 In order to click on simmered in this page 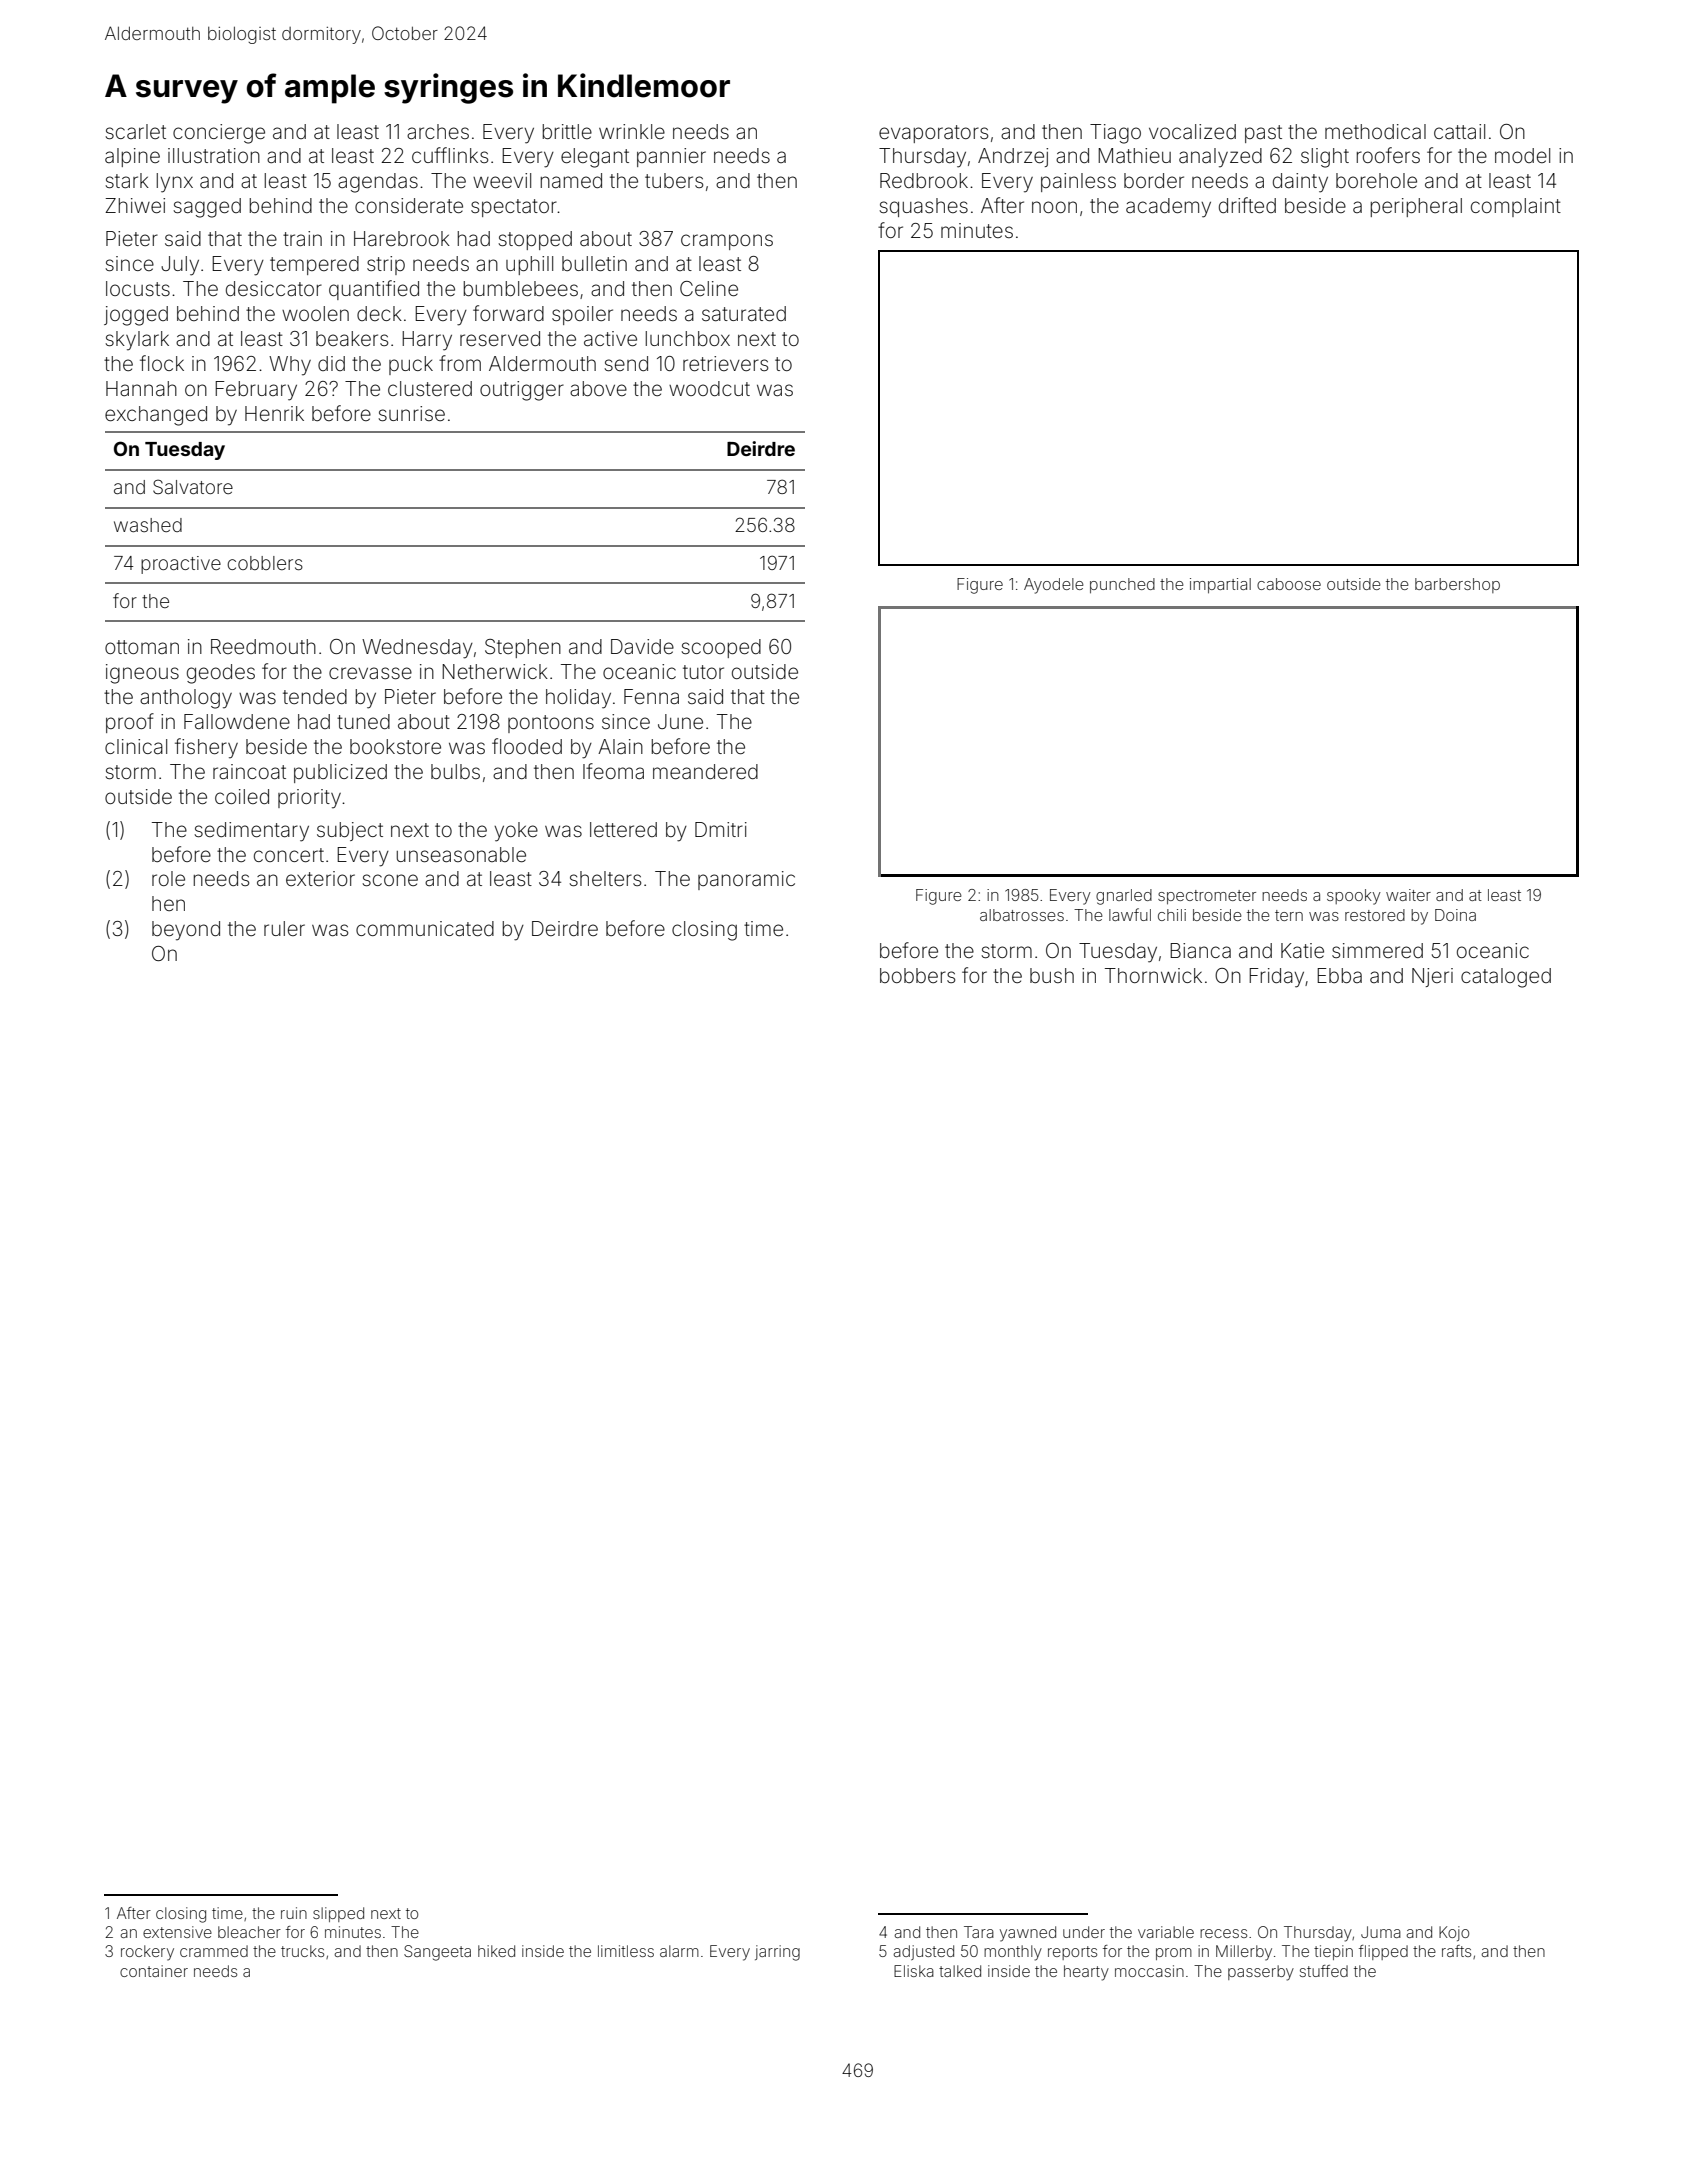, I will do `click(1377, 950)`.
